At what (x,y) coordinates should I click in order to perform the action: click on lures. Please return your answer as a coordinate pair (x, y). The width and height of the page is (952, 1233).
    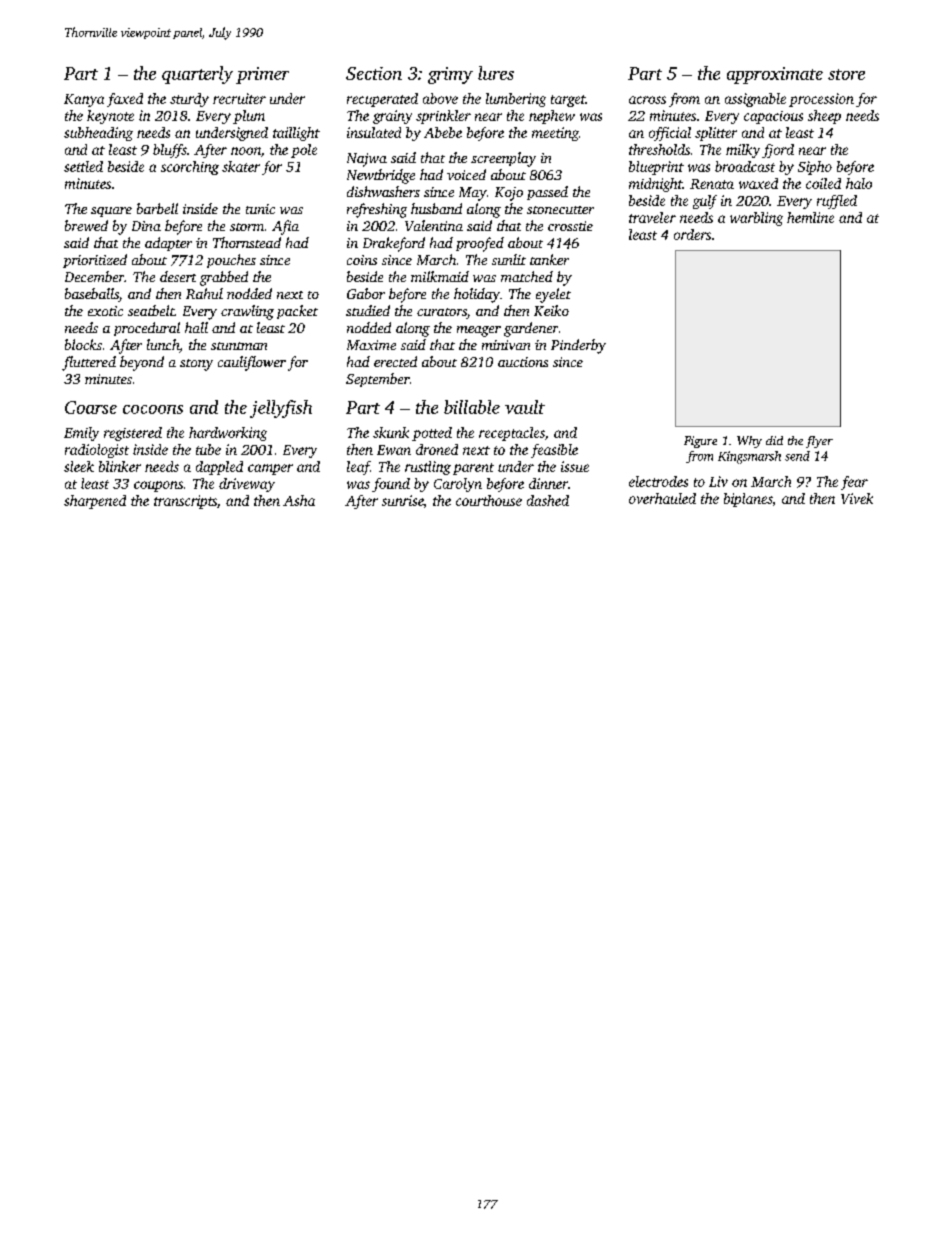
    Looking at the image, I should click on (496, 73).
